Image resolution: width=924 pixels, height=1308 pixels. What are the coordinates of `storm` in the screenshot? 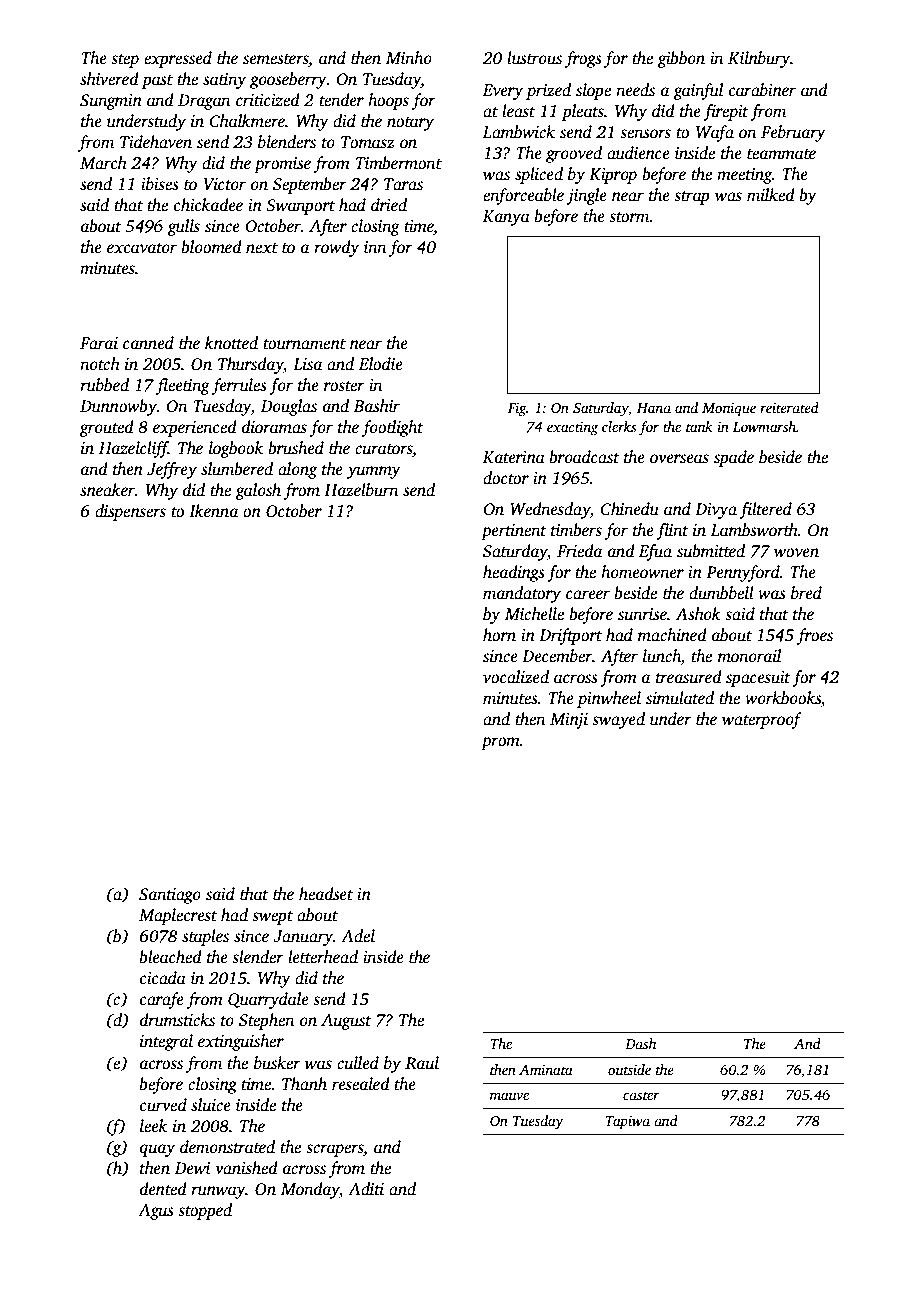 It's located at (629, 217).
